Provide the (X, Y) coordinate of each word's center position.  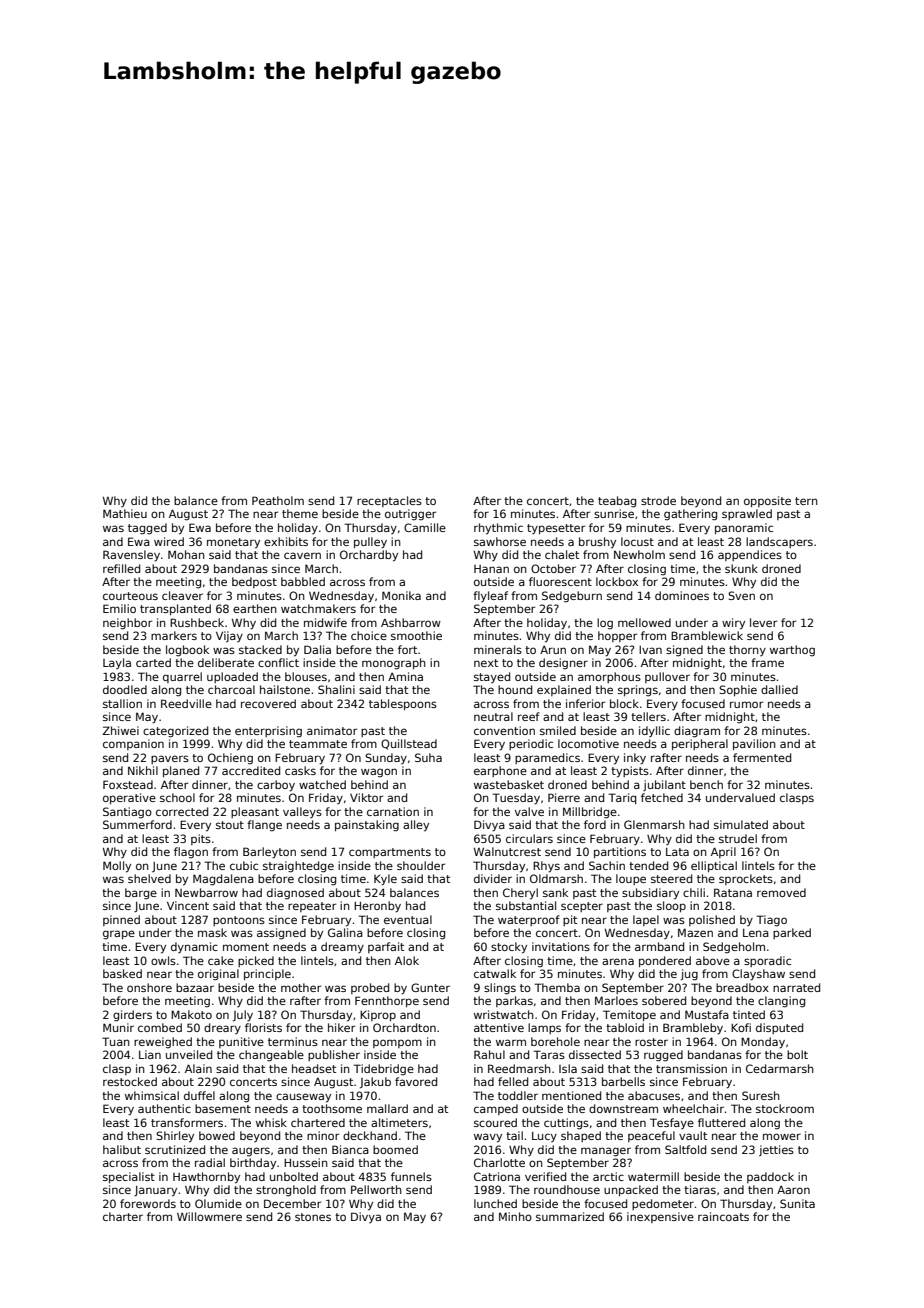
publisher (334, 1055)
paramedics (547, 758)
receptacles (389, 501)
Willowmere (209, 1216)
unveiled (189, 1054)
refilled (121, 568)
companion (133, 744)
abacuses (654, 1095)
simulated (741, 824)
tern (806, 501)
